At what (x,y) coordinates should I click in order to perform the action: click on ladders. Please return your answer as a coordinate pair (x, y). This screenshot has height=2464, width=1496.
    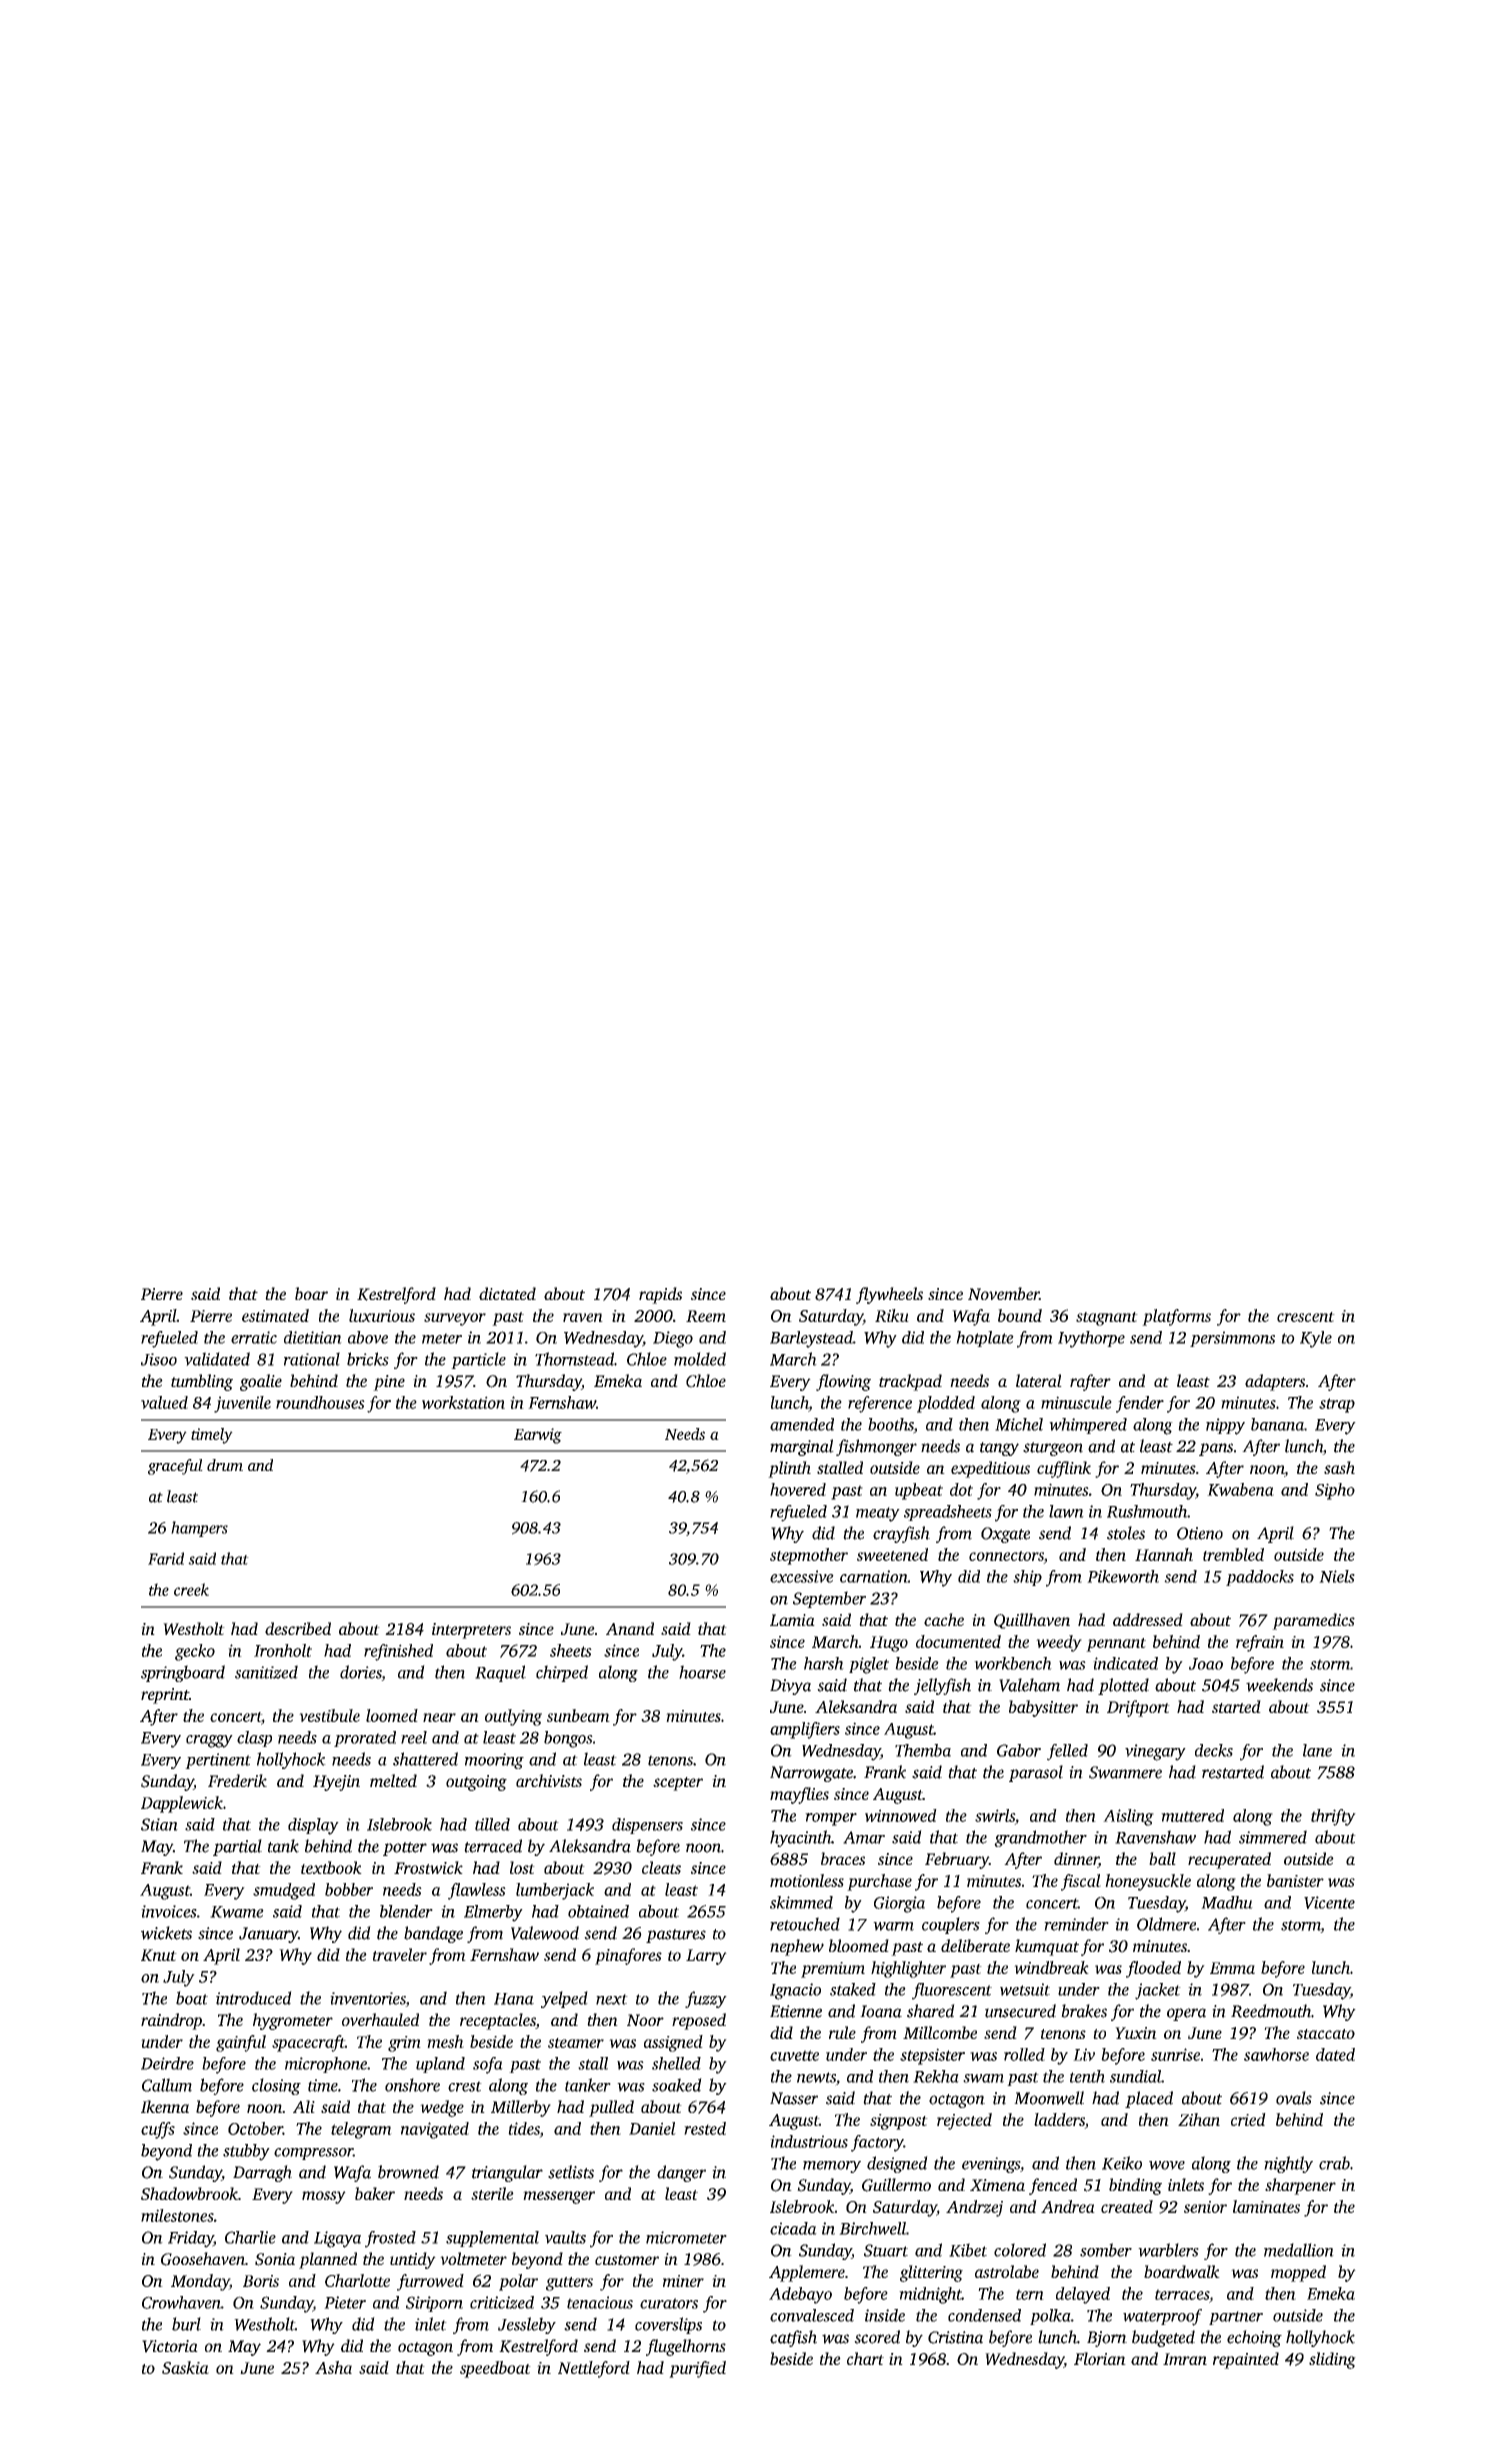
    Looking at the image, I should click on (1059, 2121).
